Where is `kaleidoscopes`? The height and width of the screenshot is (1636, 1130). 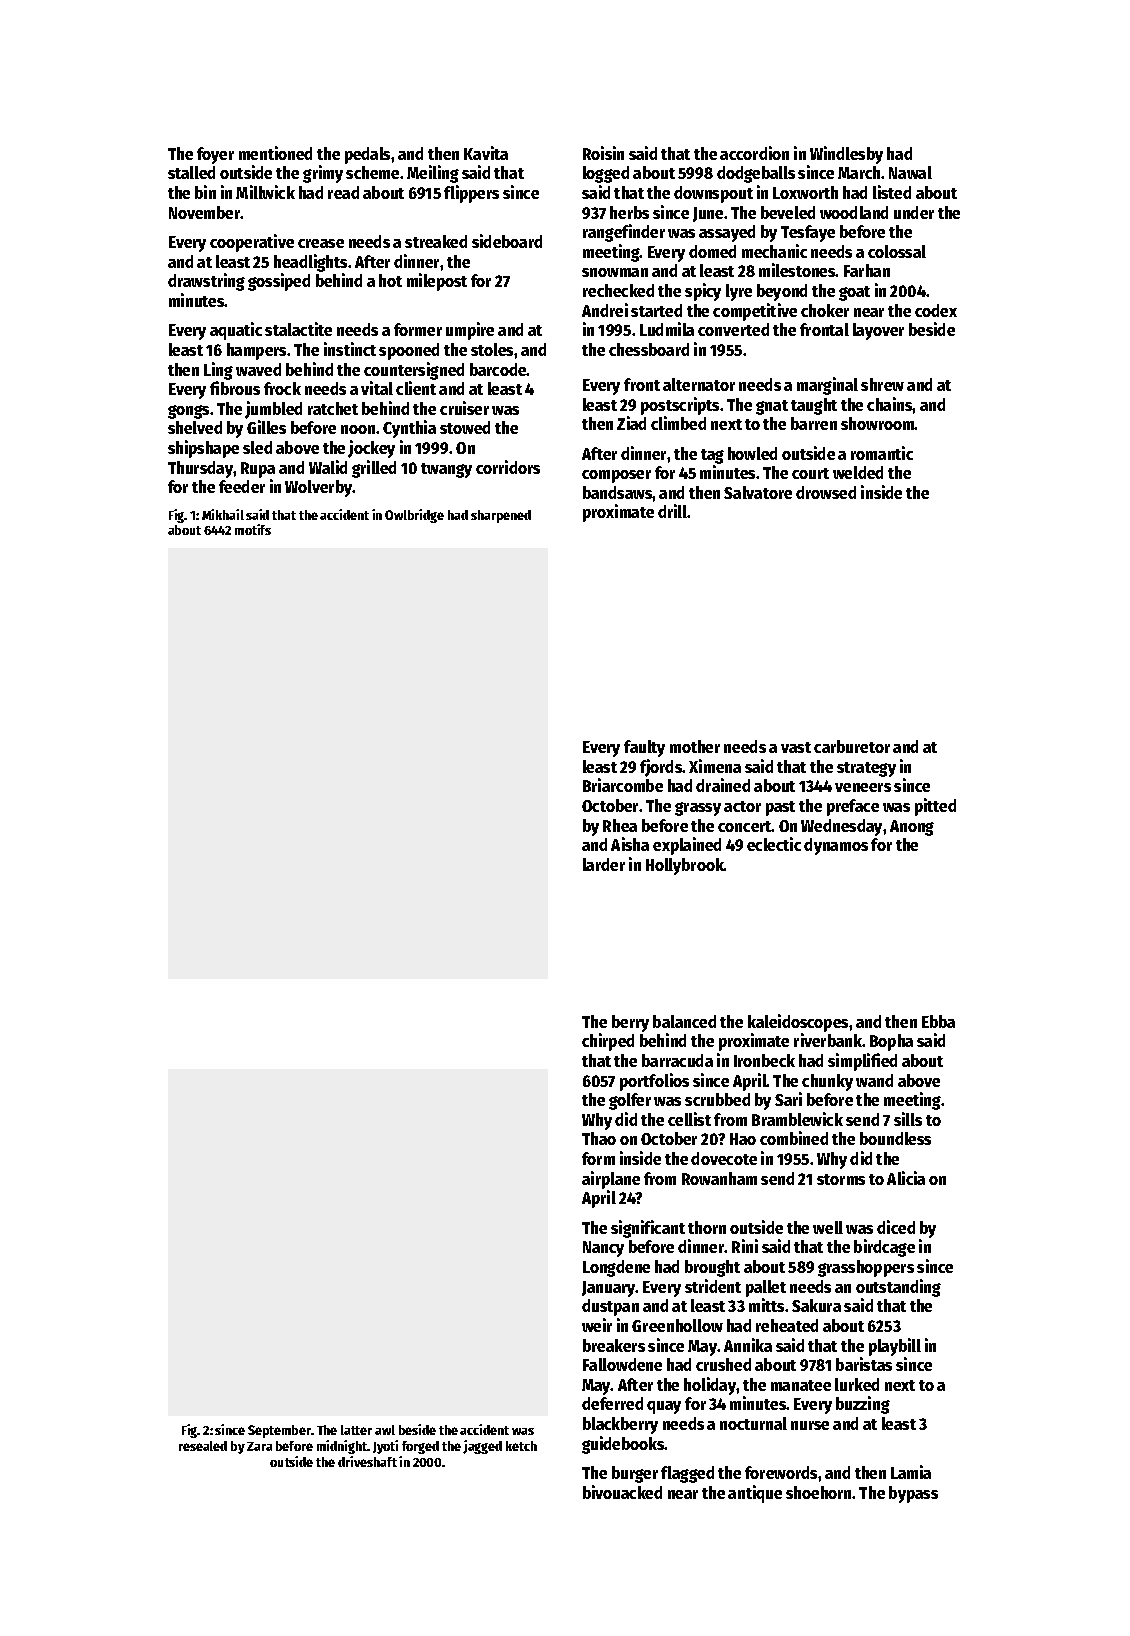 kaleidoscopes is located at coordinates (798, 1023).
